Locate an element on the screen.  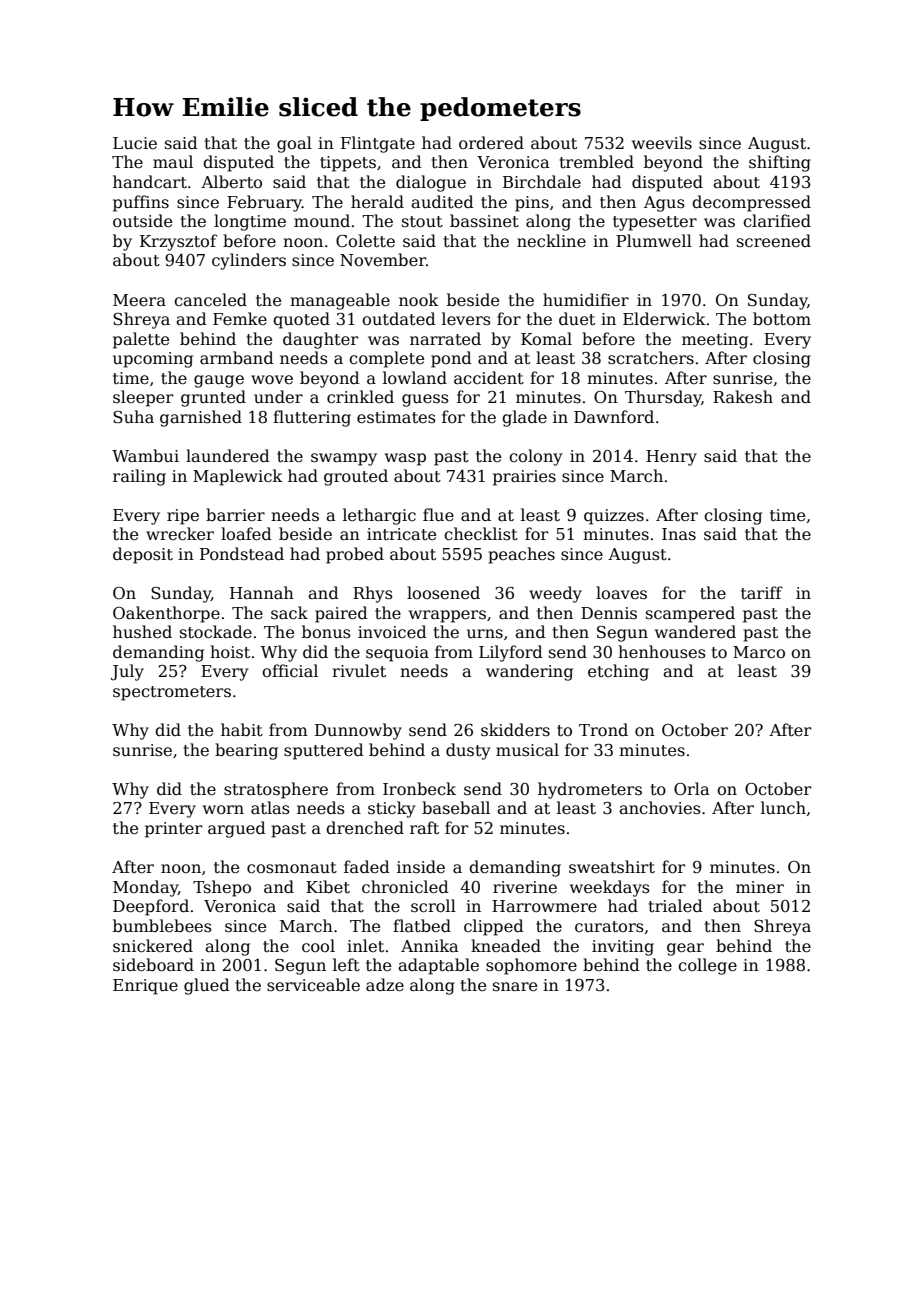
wasp is located at coordinates (405, 459).
